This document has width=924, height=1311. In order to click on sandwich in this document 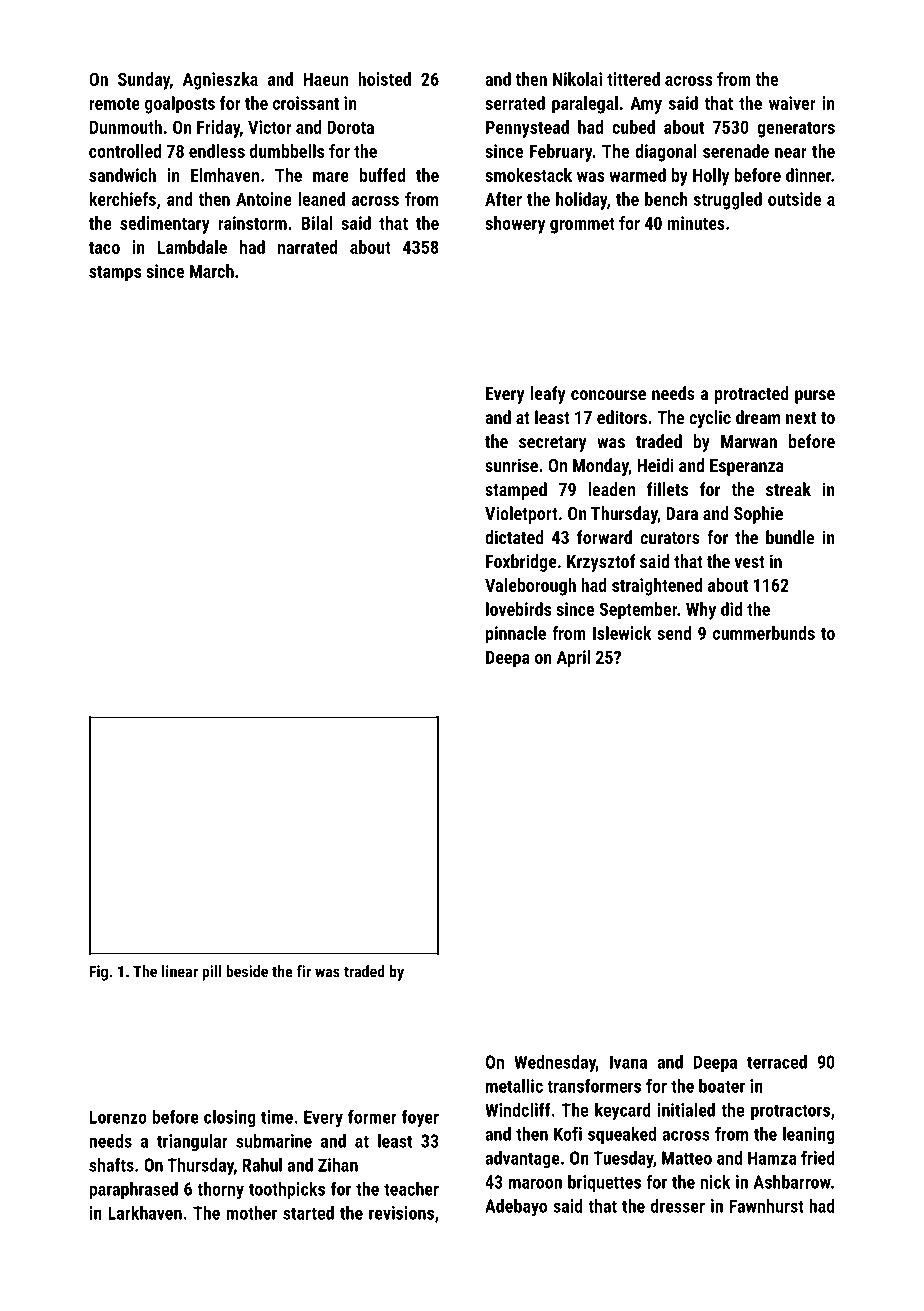, I will do `click(122, 175)`.
